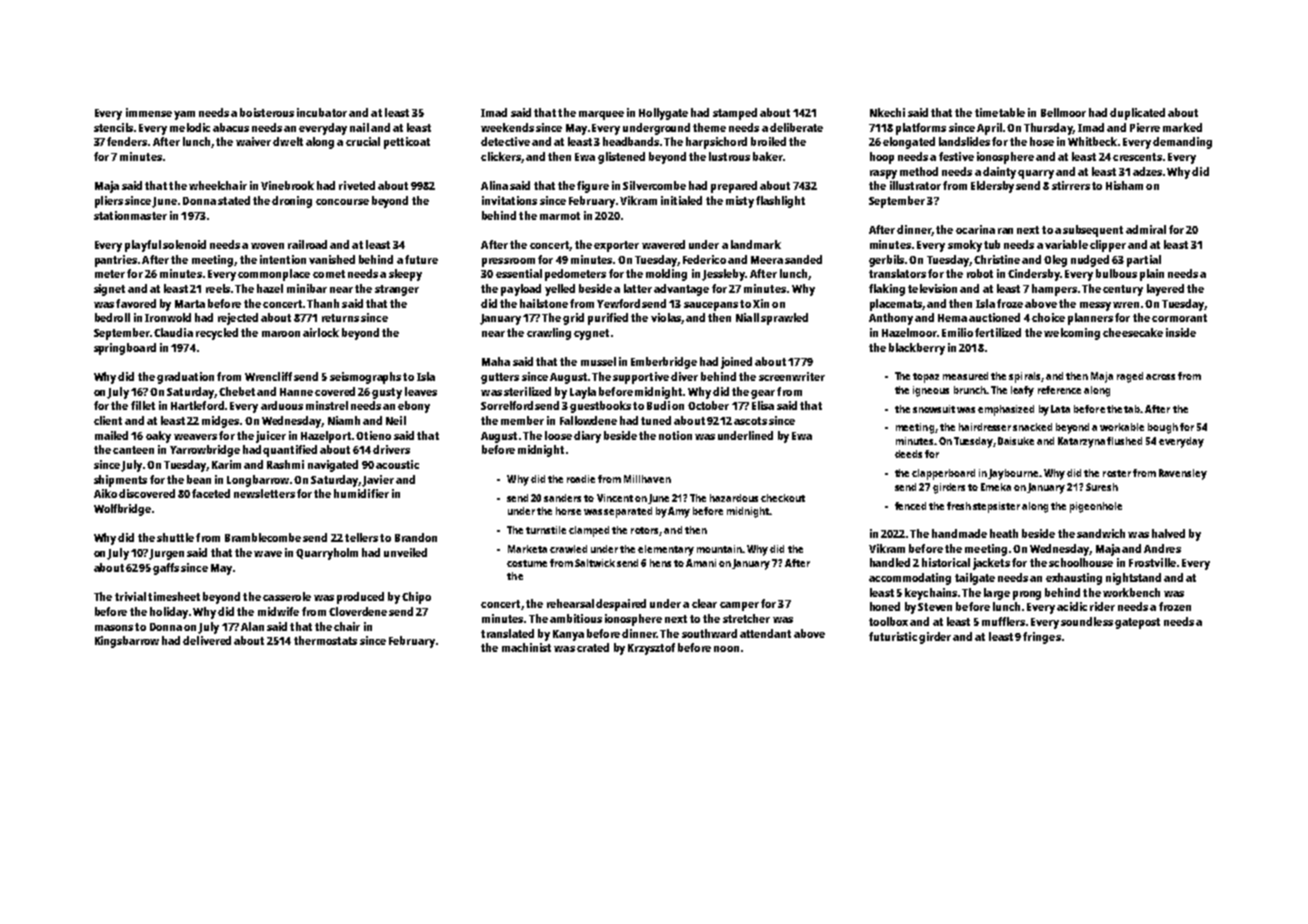 The width and height of the page is (1308, 924). Describe the element at coordinates (726, 649) in the page. I see `noon` at that location.
